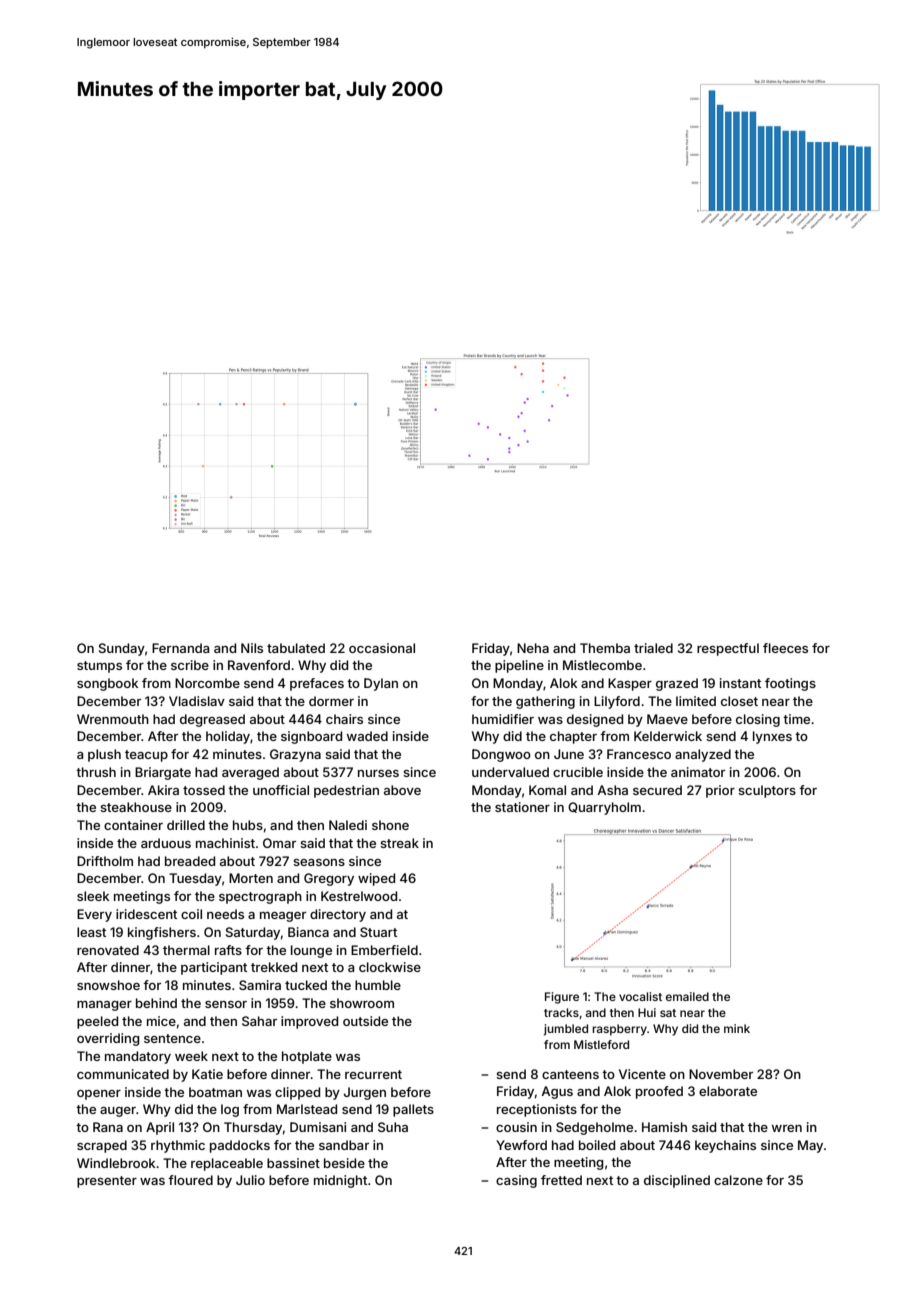 This screenshot has height=1316, width=908. What do you see at coordinates (133, 825) in the screenshot?
I see `container` at bounding box center [133, 825].
